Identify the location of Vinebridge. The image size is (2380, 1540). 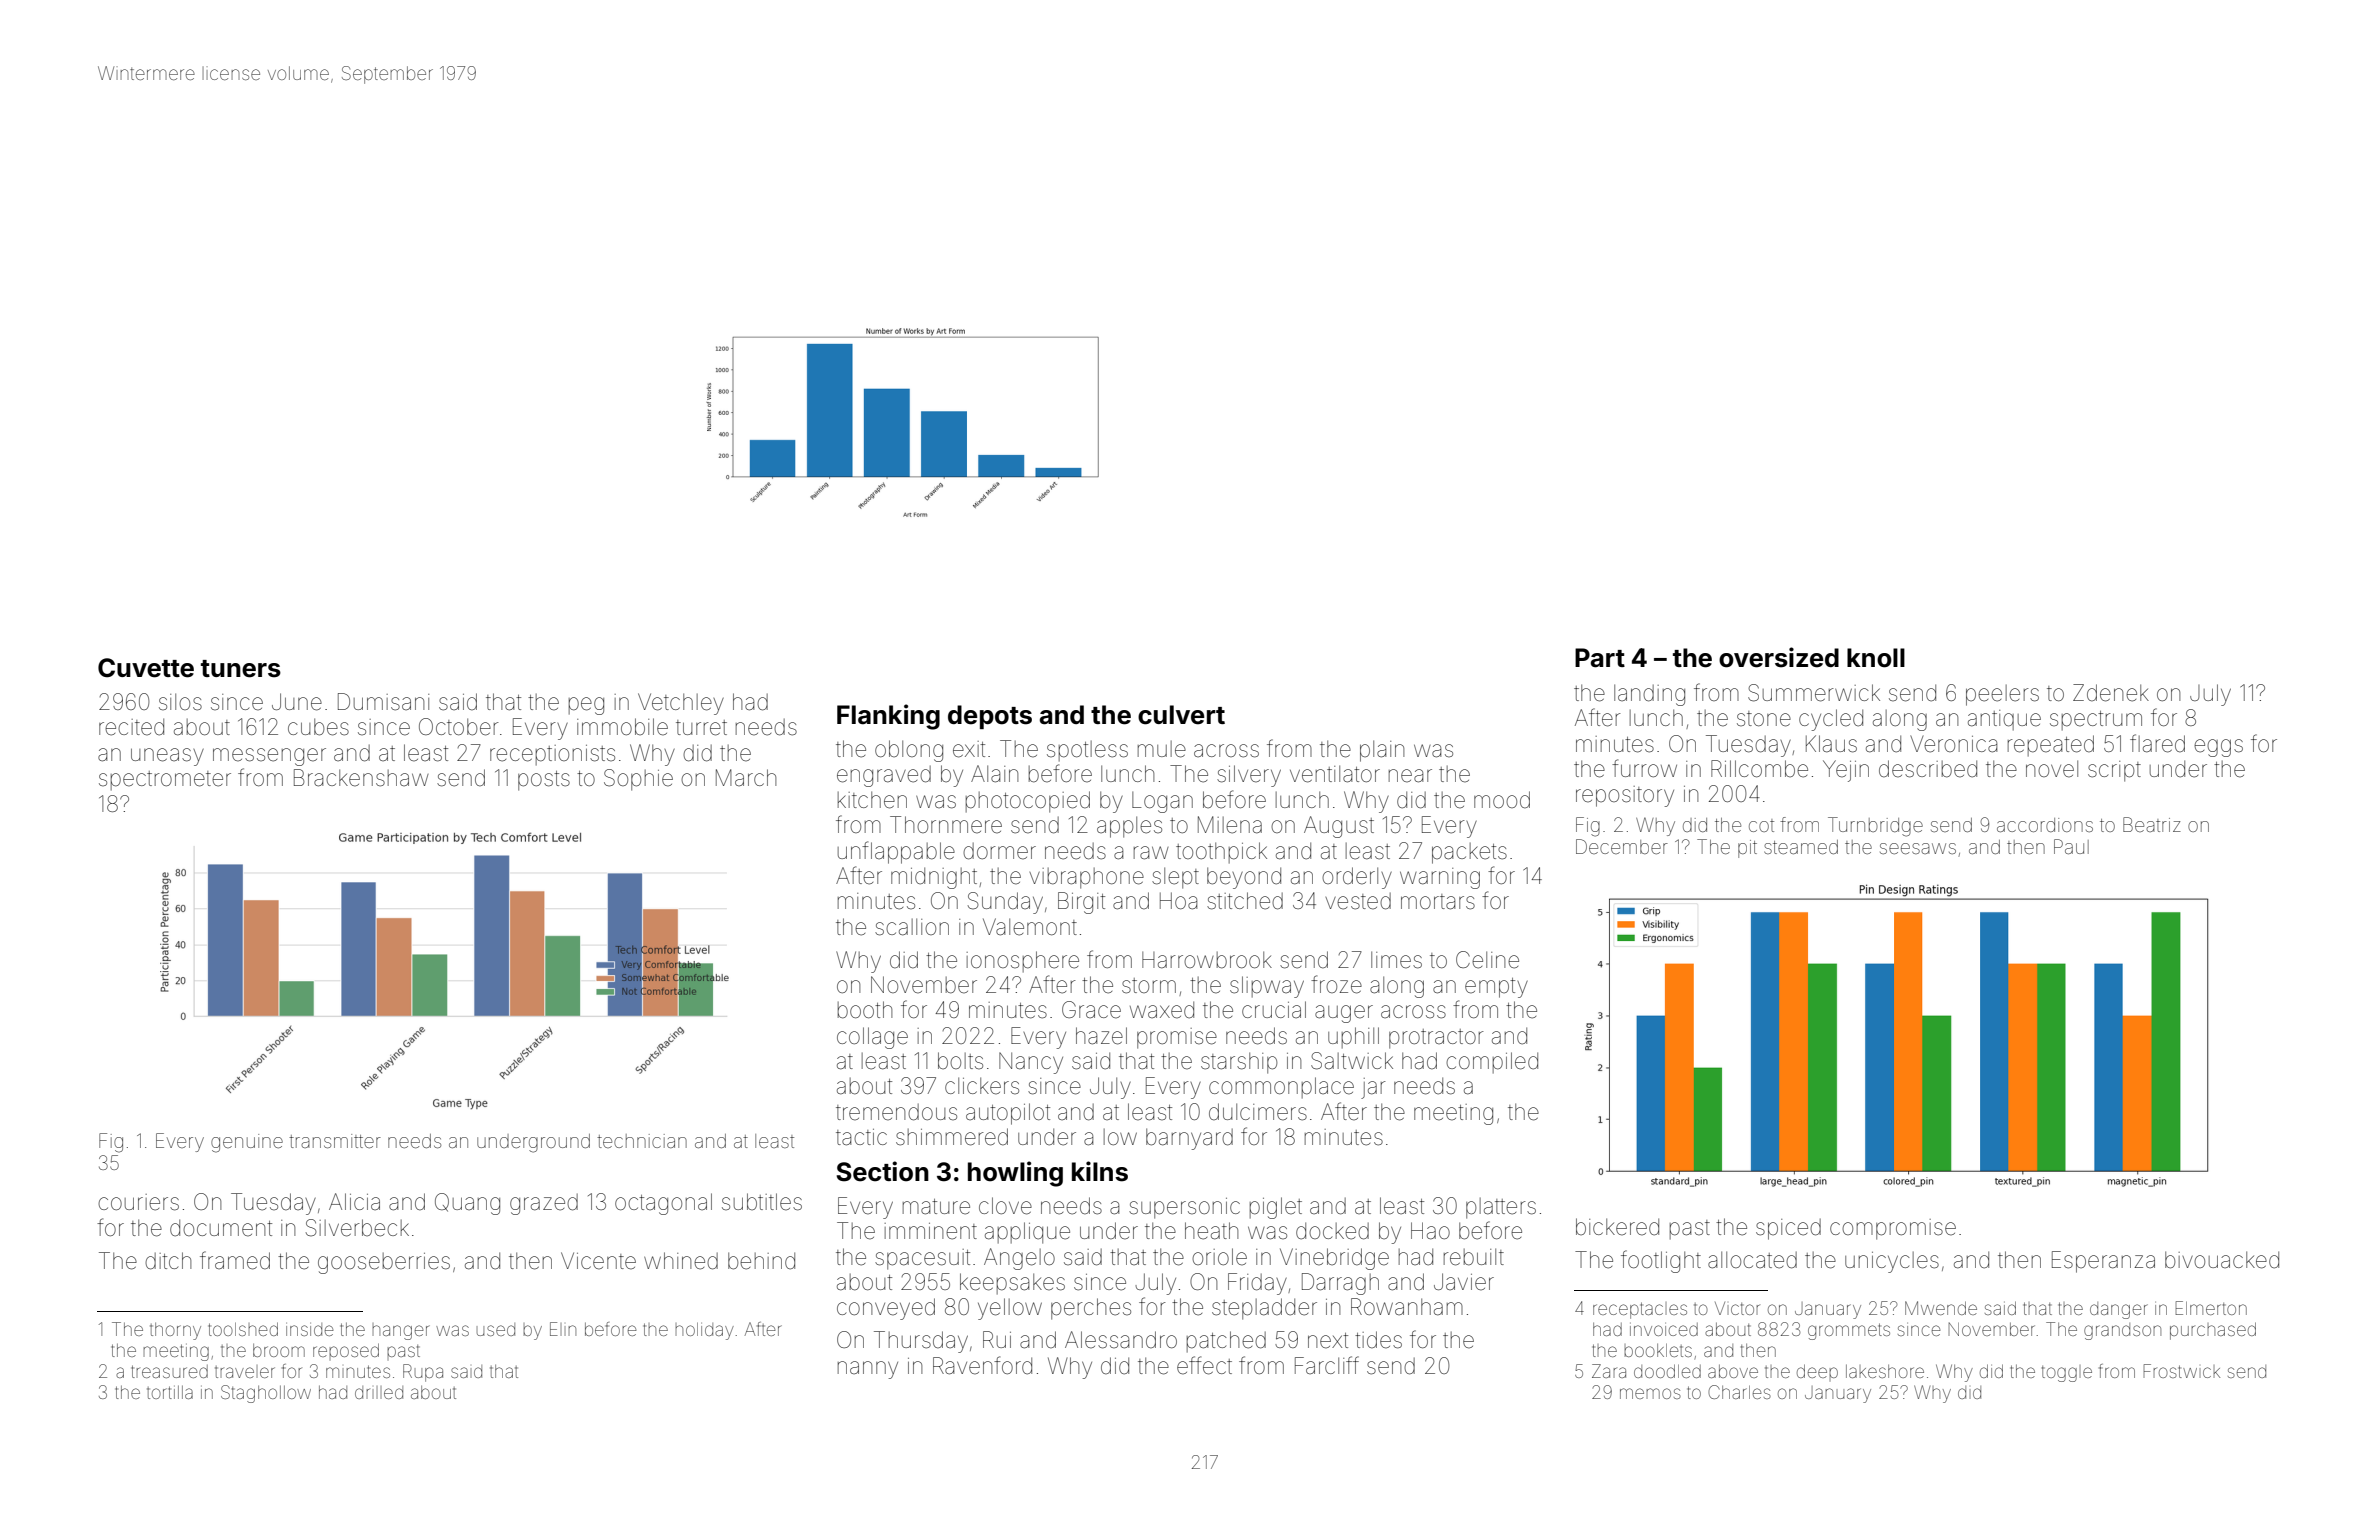
(1334, 1259).
